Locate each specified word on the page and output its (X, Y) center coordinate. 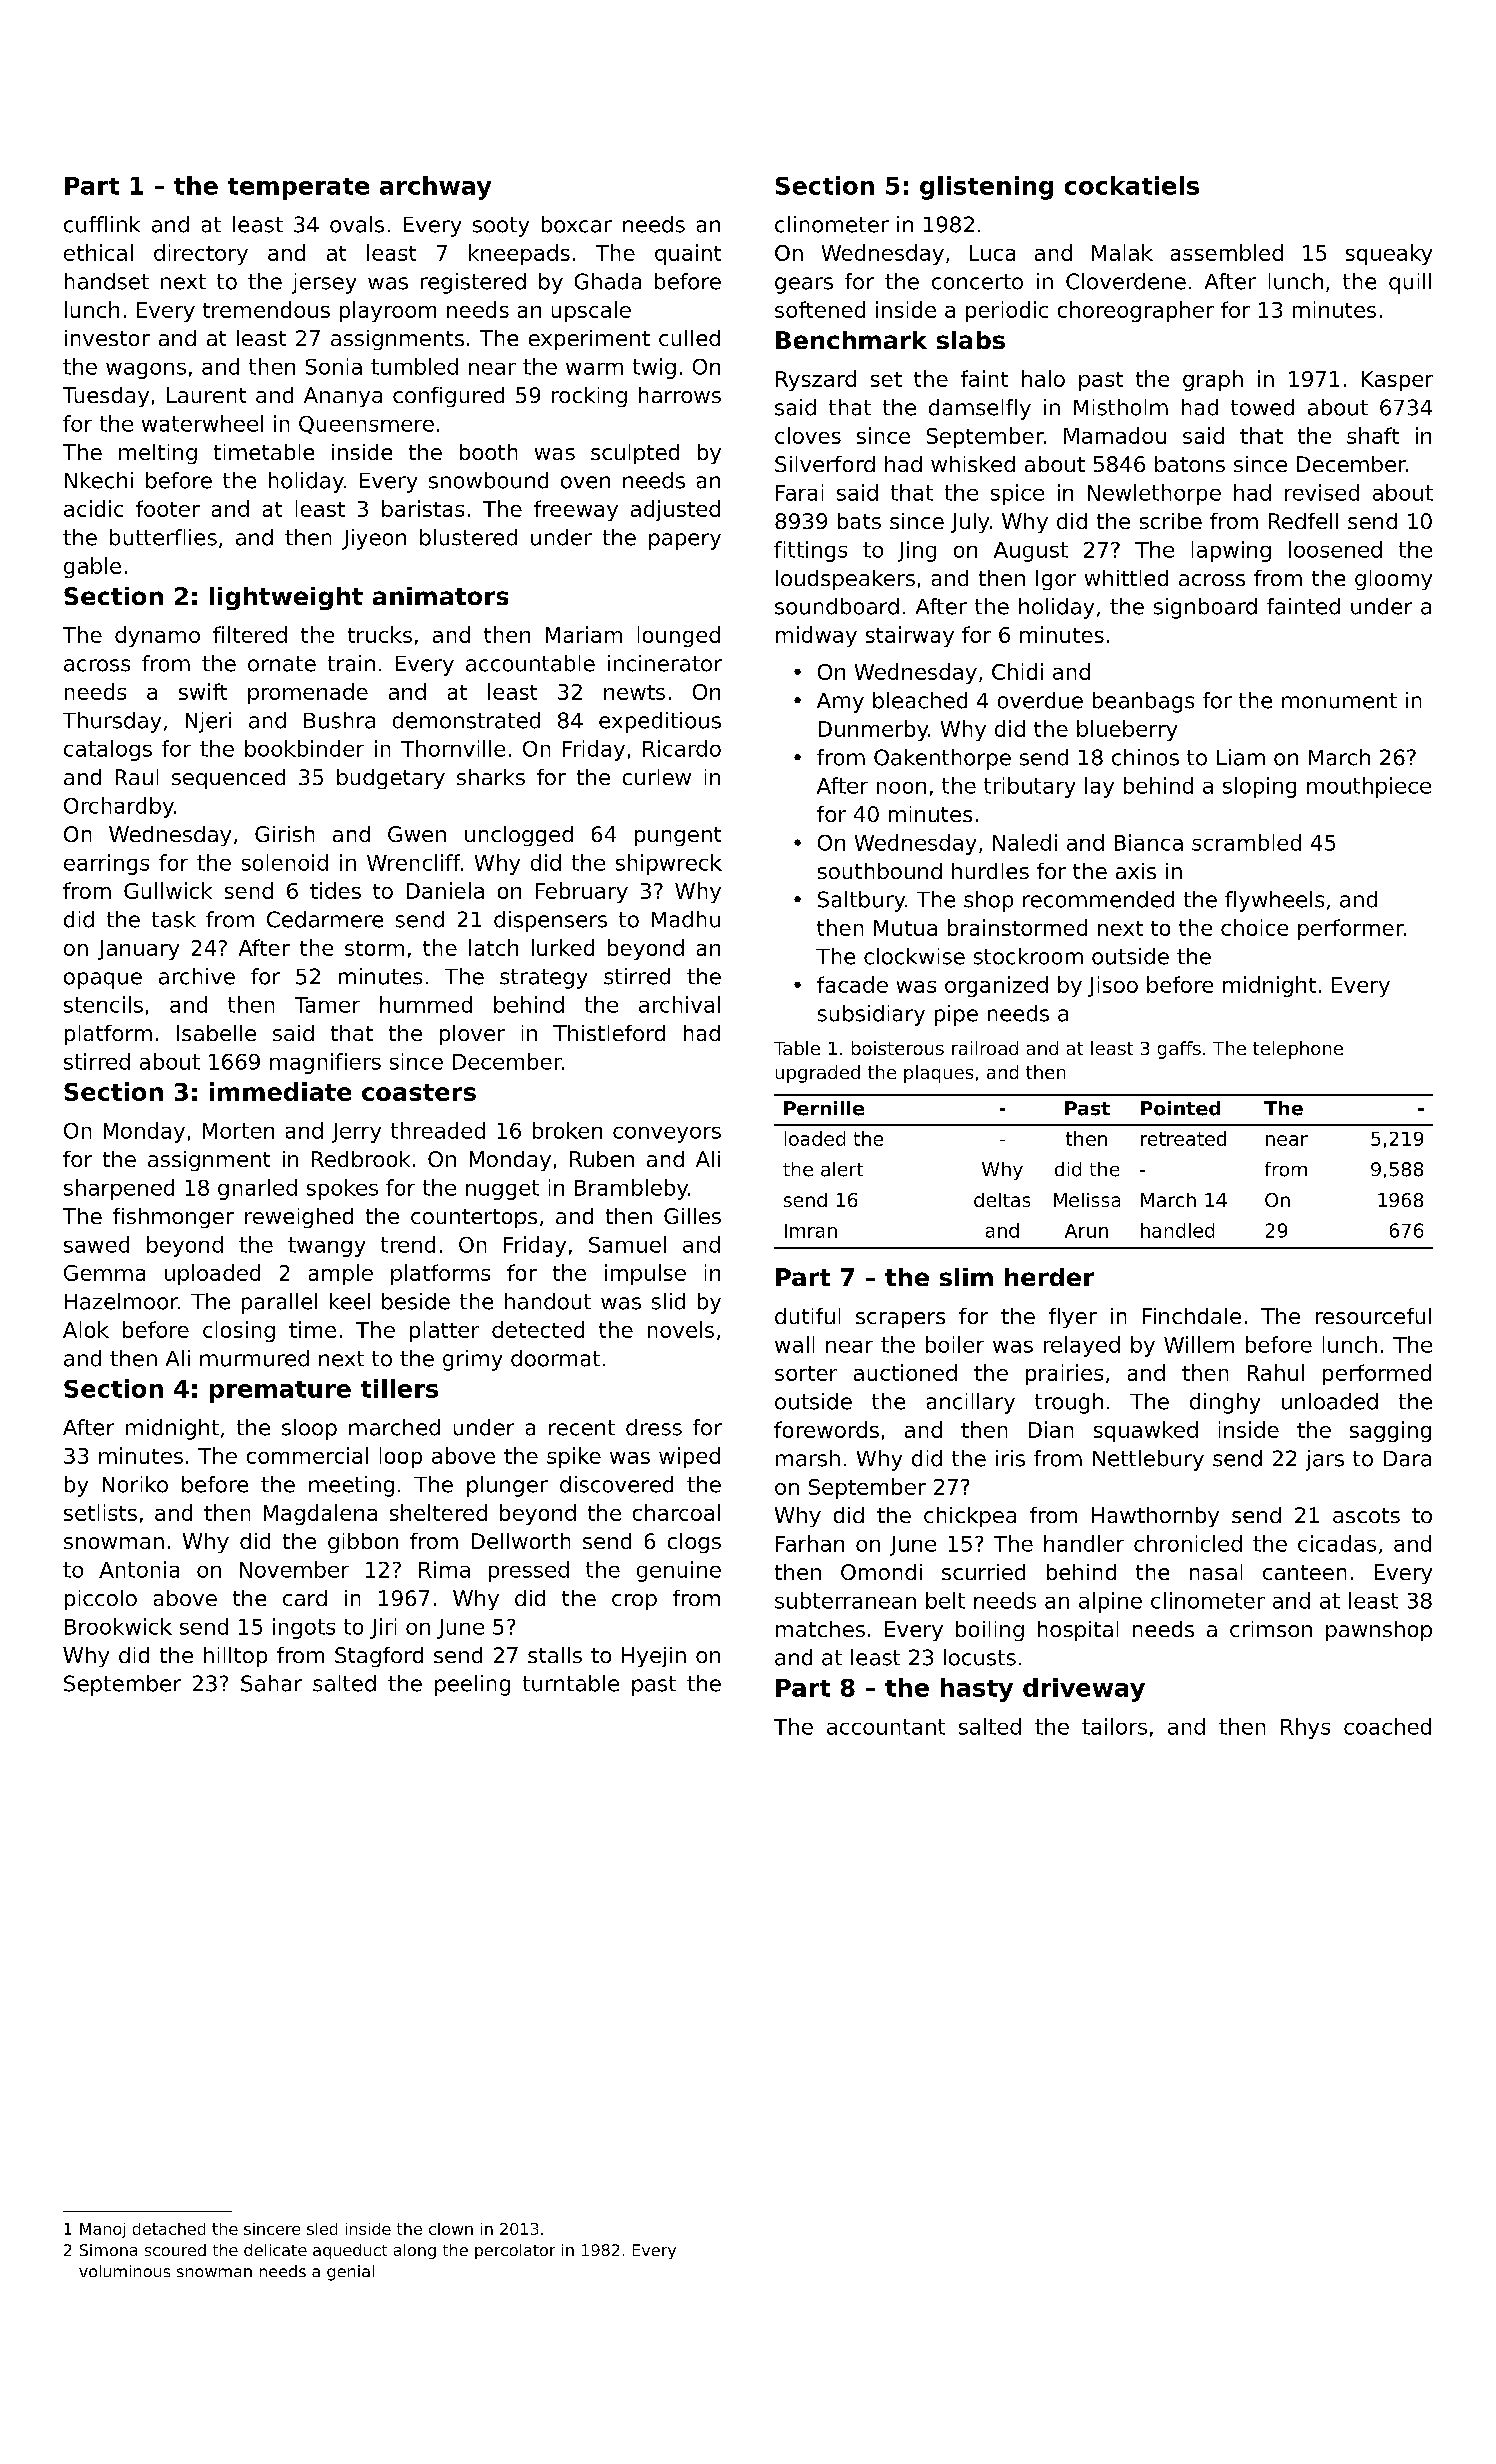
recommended (1098, 899)
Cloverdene (1126, 281)
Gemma (104, 1273)
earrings (106, 864)
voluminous (124, 2271)
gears (804, 285)
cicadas (1337, 1543)
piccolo (101, 1600)
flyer (1073, 1318)
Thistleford (609, 1033)
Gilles (692, 1216)
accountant (886, 1727)
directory (201, 254)
